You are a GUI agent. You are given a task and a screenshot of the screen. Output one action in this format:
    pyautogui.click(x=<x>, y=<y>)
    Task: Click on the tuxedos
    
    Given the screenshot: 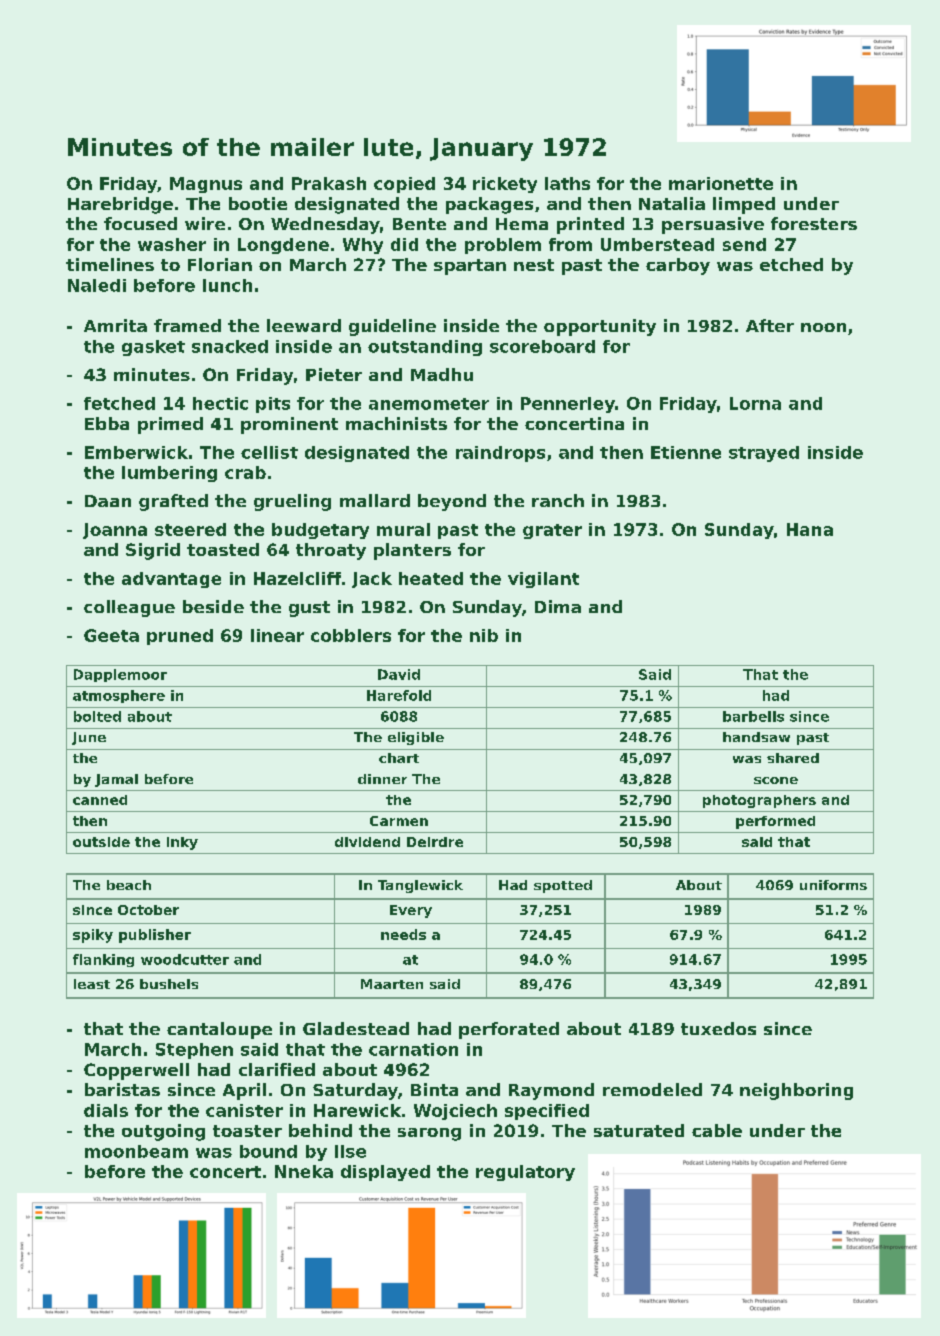 What is the action you would take?
    pyautogui.click(x=718, y=1028)
